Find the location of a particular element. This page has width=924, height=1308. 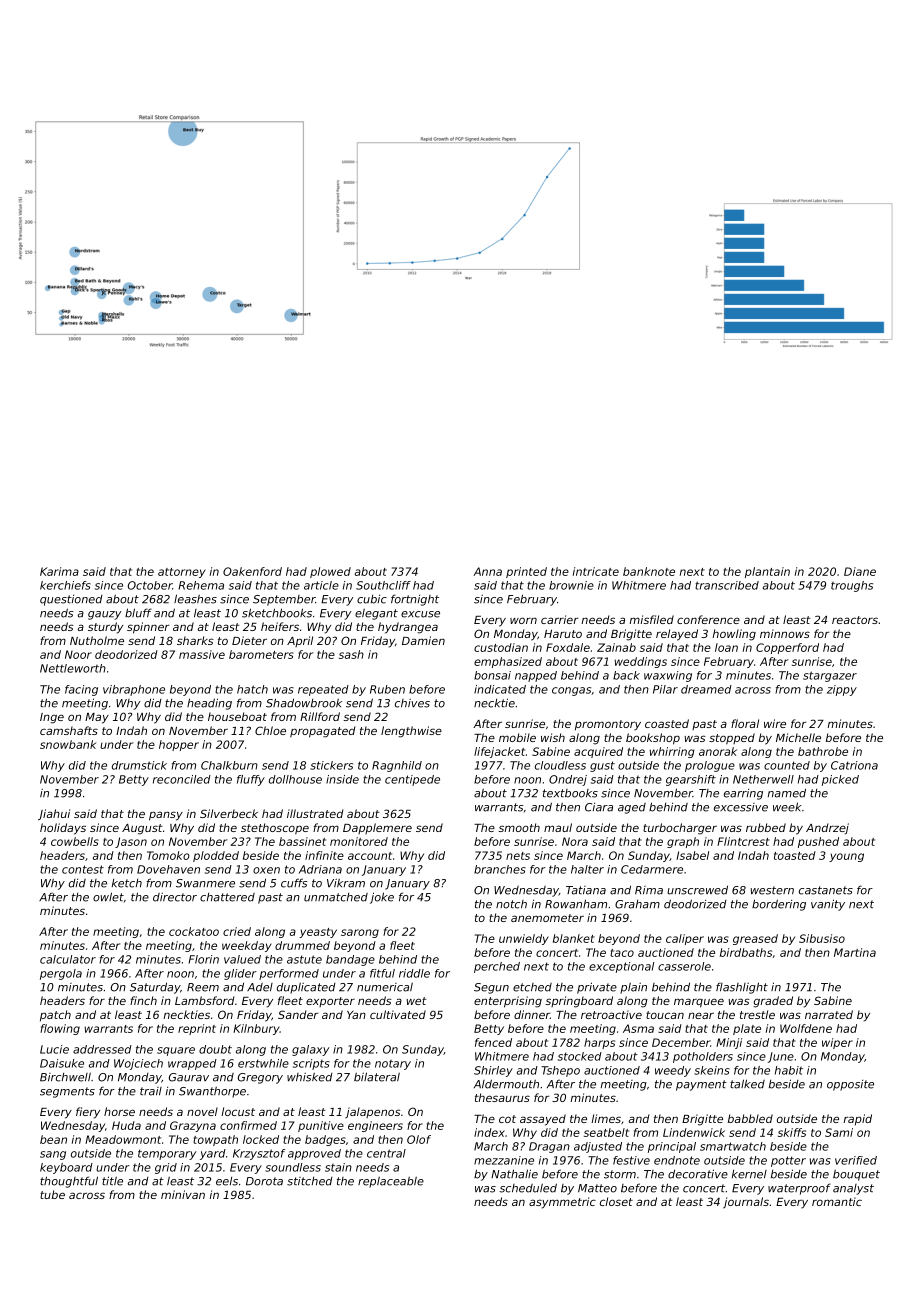

asymmetric is located at coordinates (562, 1203).
